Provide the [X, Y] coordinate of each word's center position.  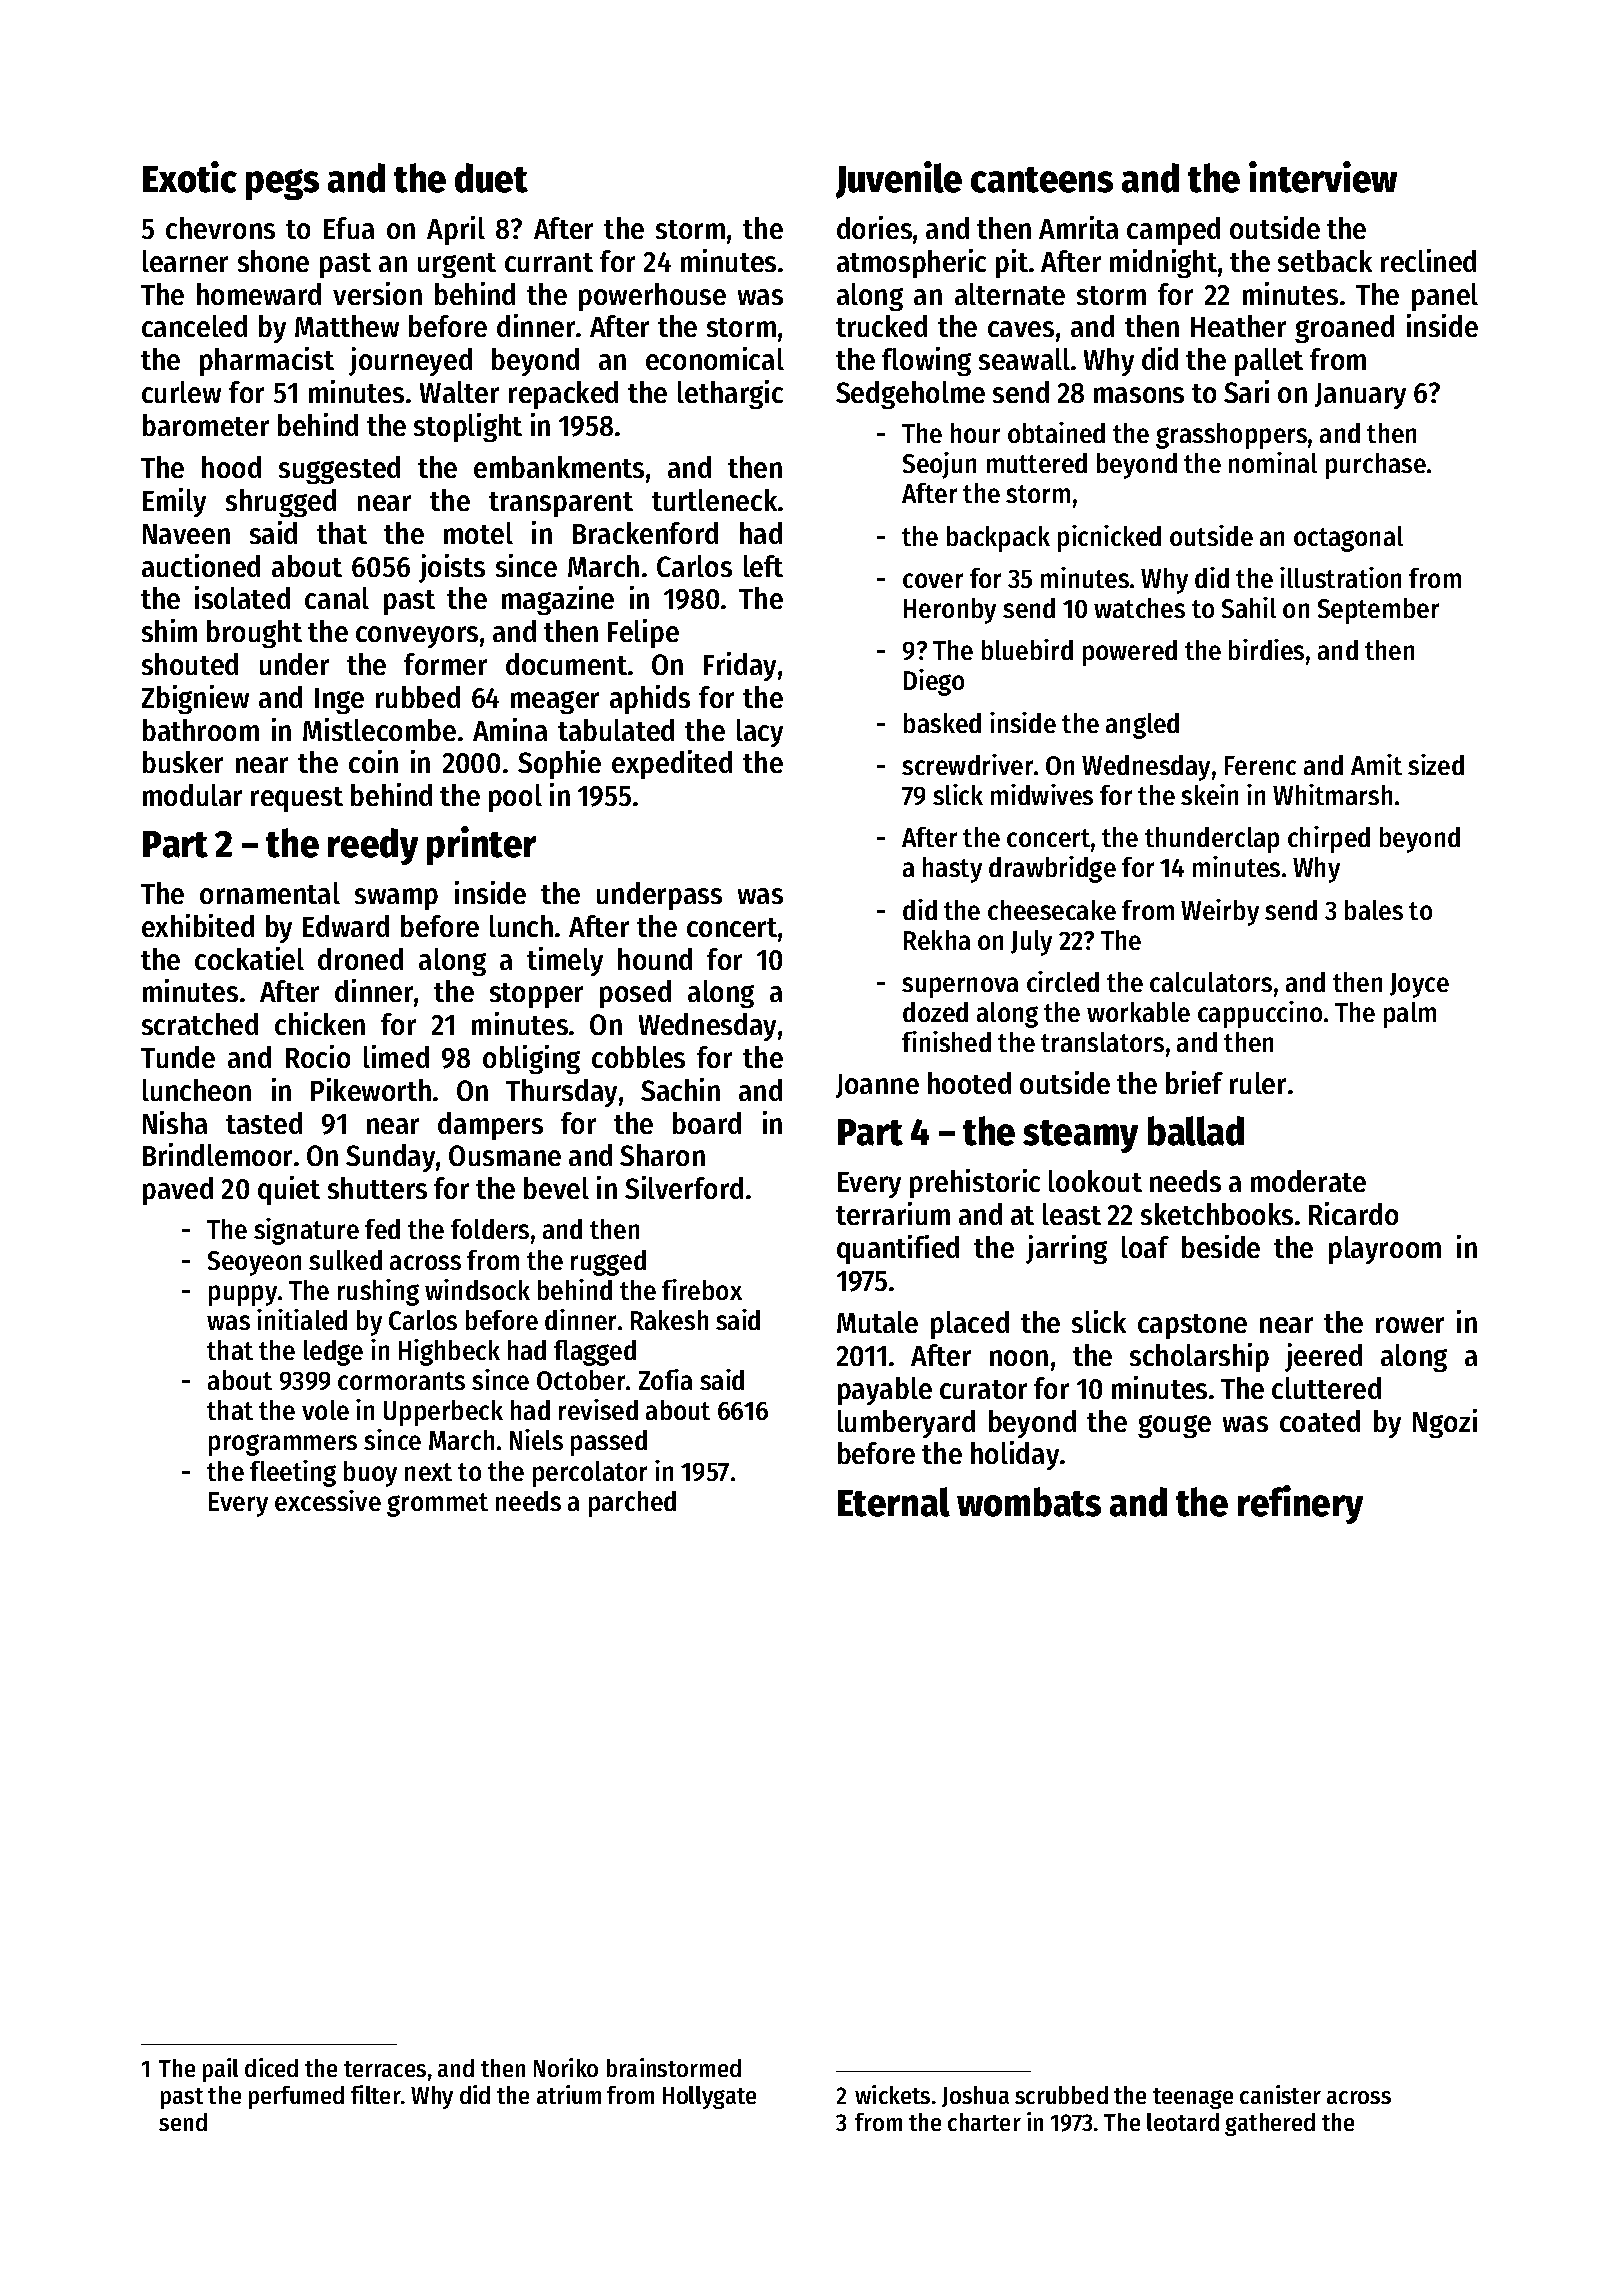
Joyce [1419, 985]
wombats [1029, 1502]
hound [655, 959]
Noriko [566, 2067]
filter [376, 2094]
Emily [174, 502]
